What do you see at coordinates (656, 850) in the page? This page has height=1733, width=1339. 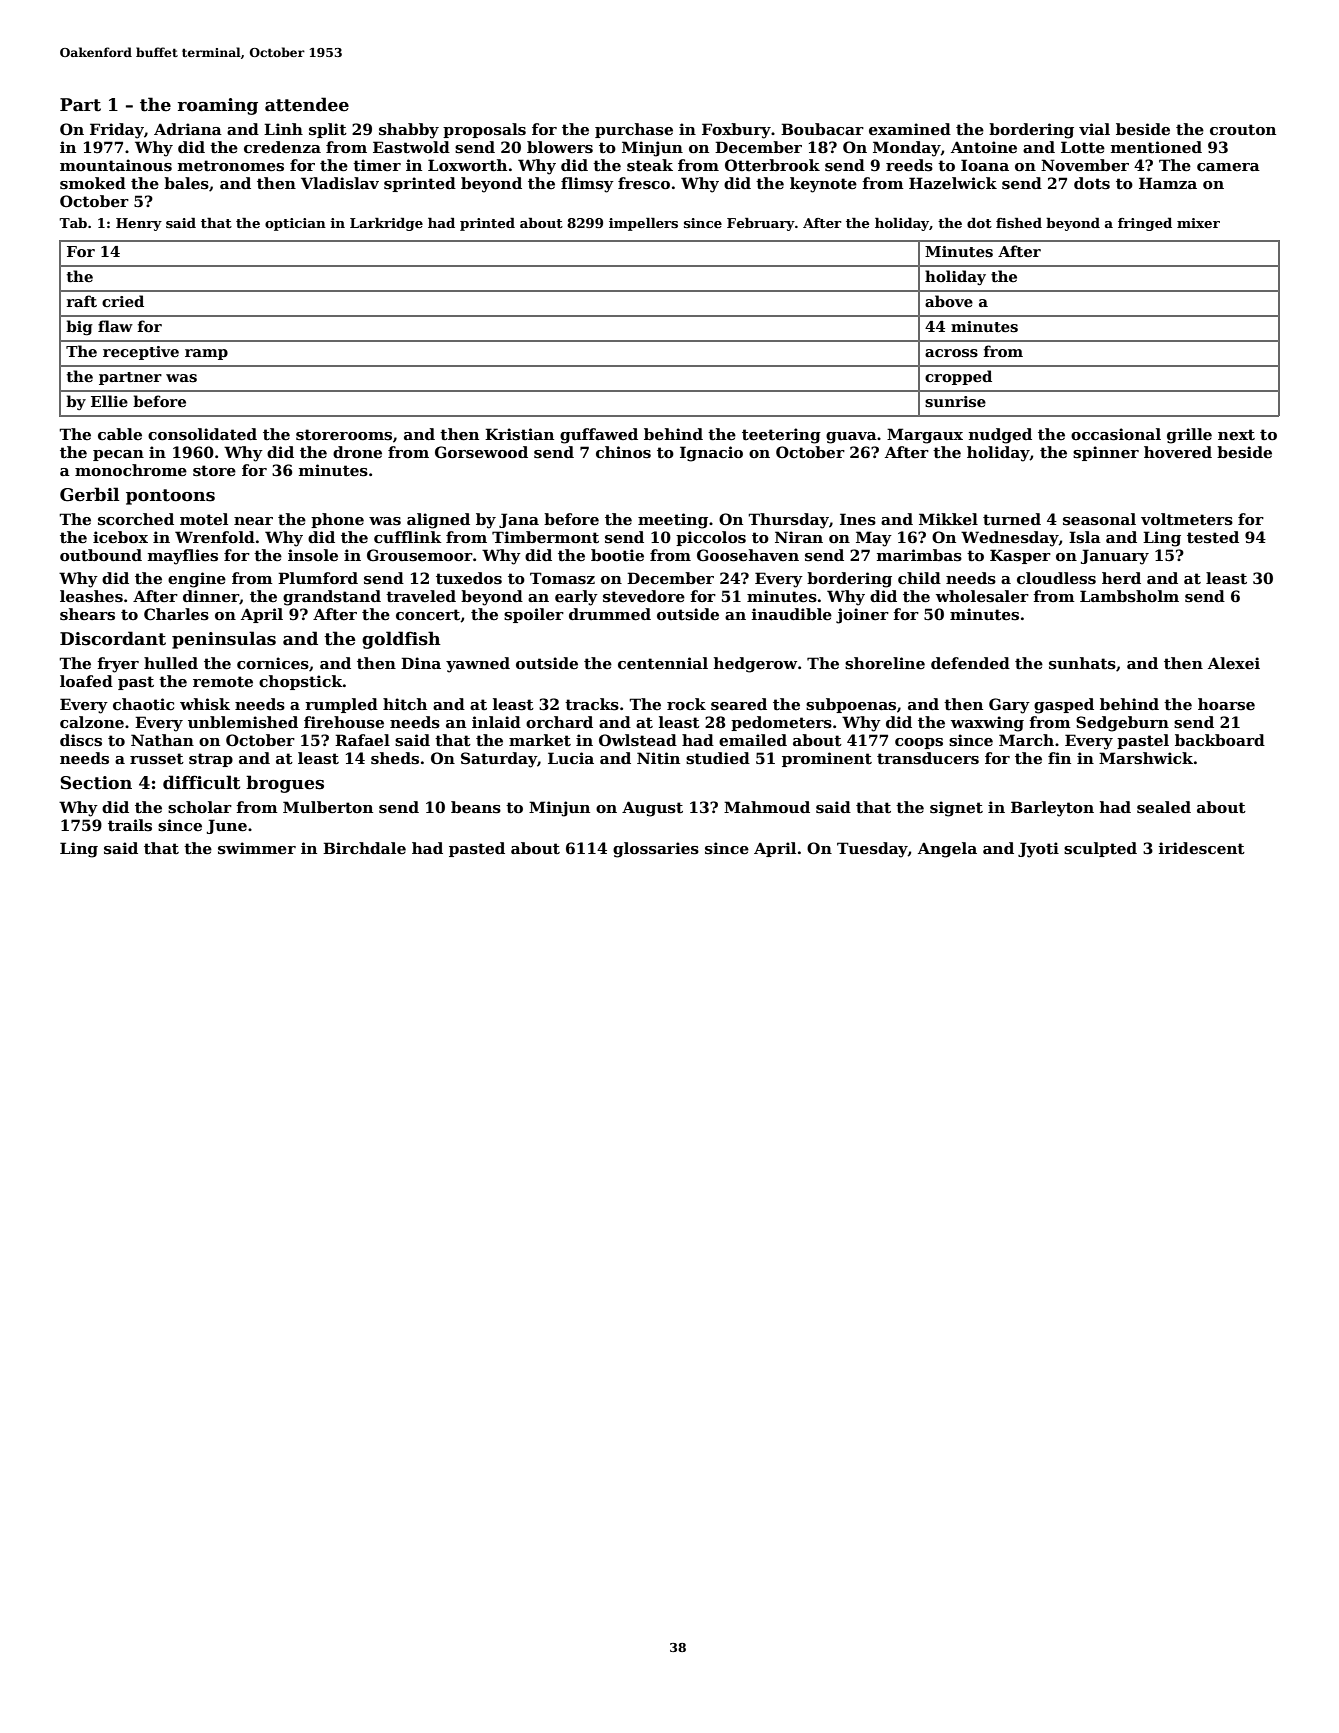 I see `glossaries` at bounding box center [656, 850].
